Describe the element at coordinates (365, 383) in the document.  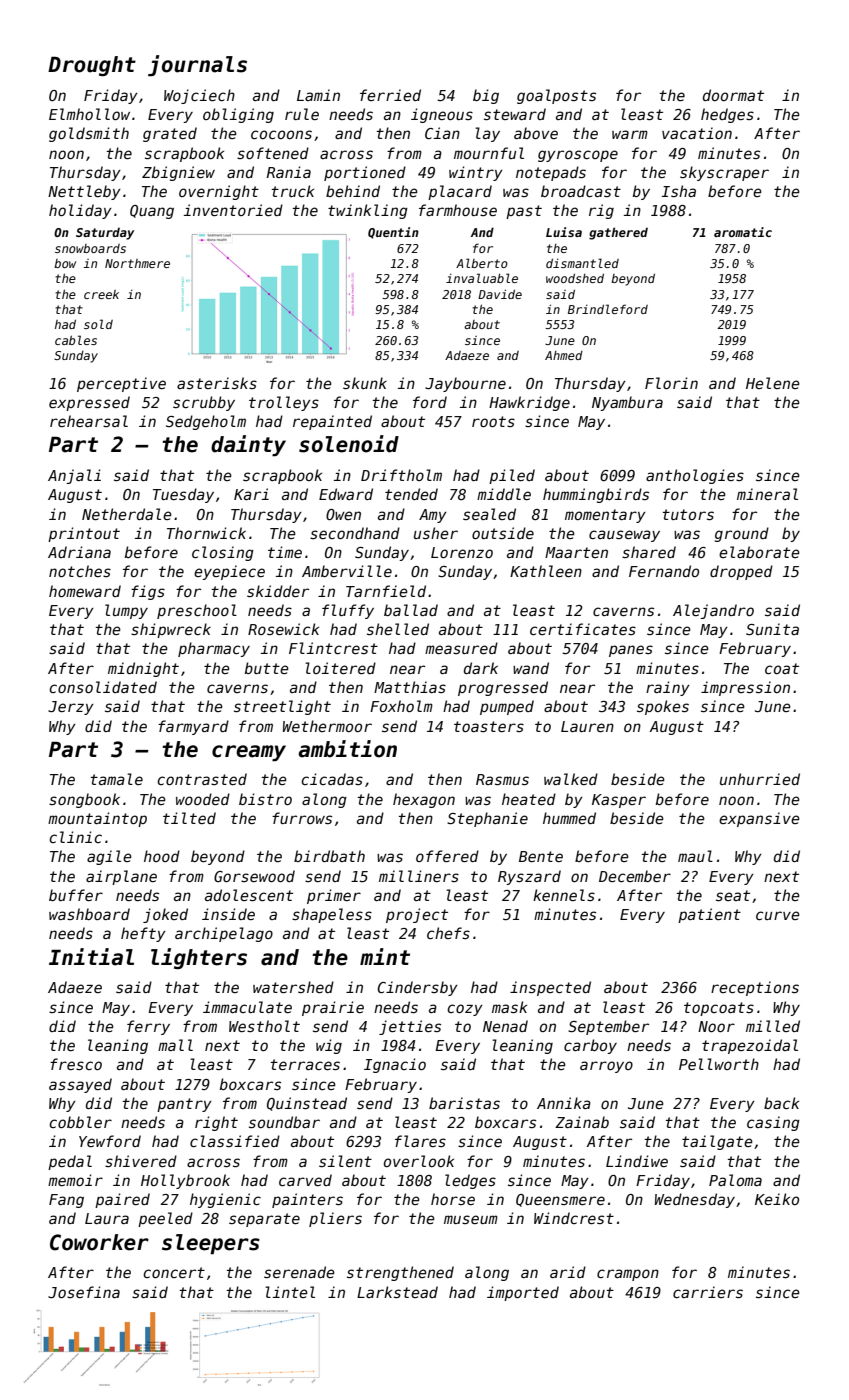
I see `skunk` at that location.
